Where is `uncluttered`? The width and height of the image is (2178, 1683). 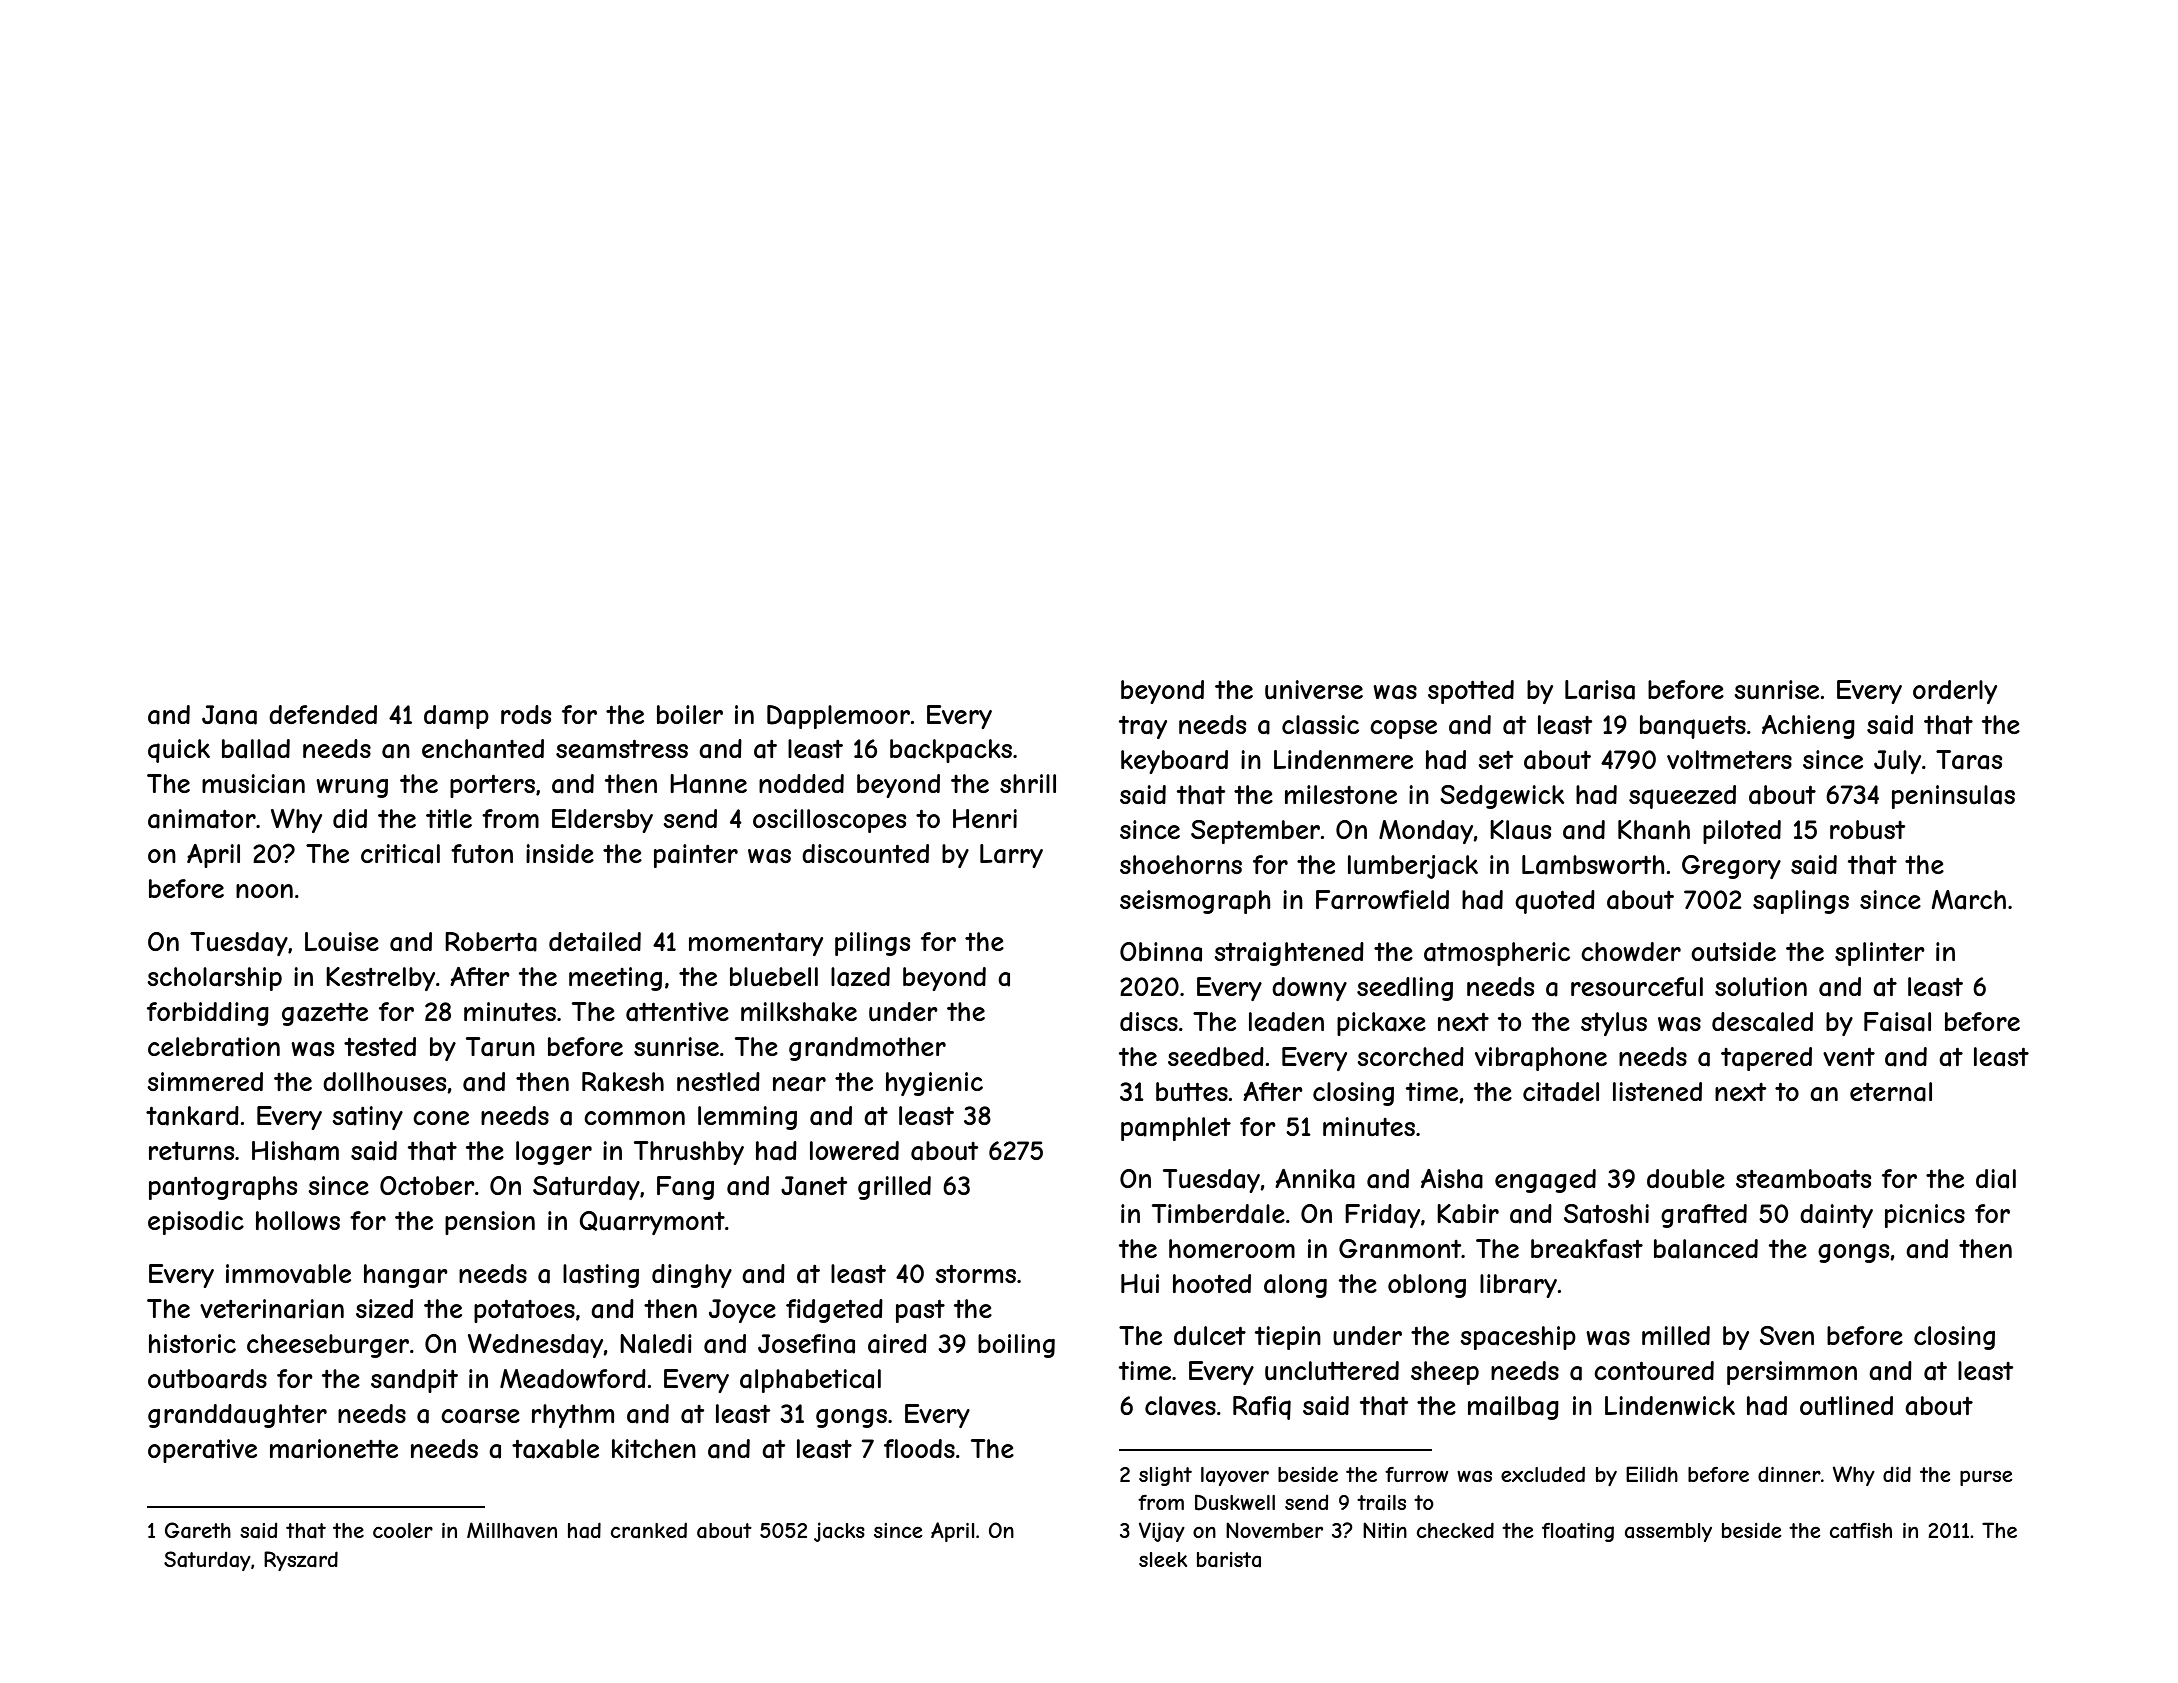 uncluttered is located at coordinates (1332, 1371).
